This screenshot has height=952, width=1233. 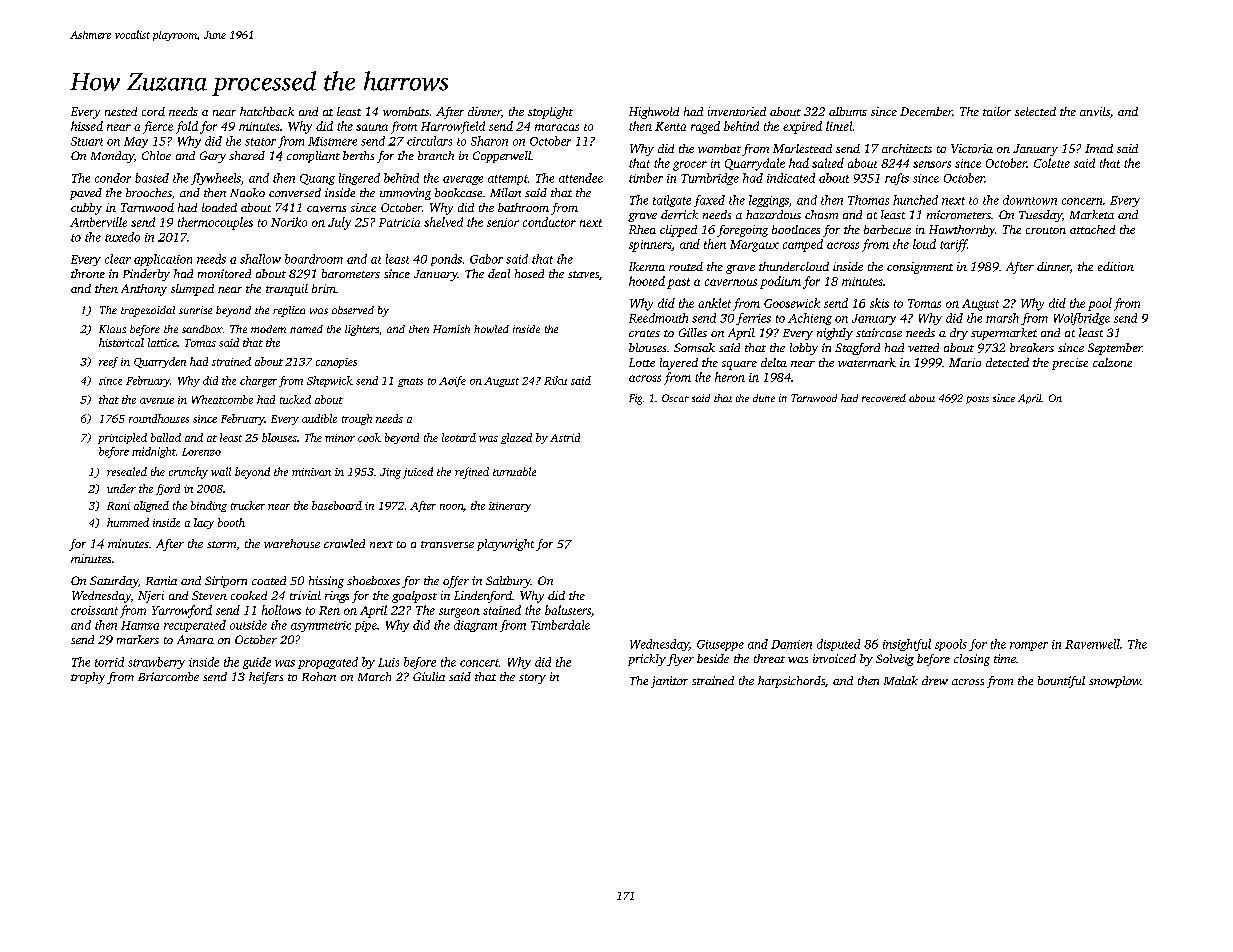 What do you see at coordinates (568, 610) in the screenshot?
I see `balusters` at bounding box center [568, 610].
